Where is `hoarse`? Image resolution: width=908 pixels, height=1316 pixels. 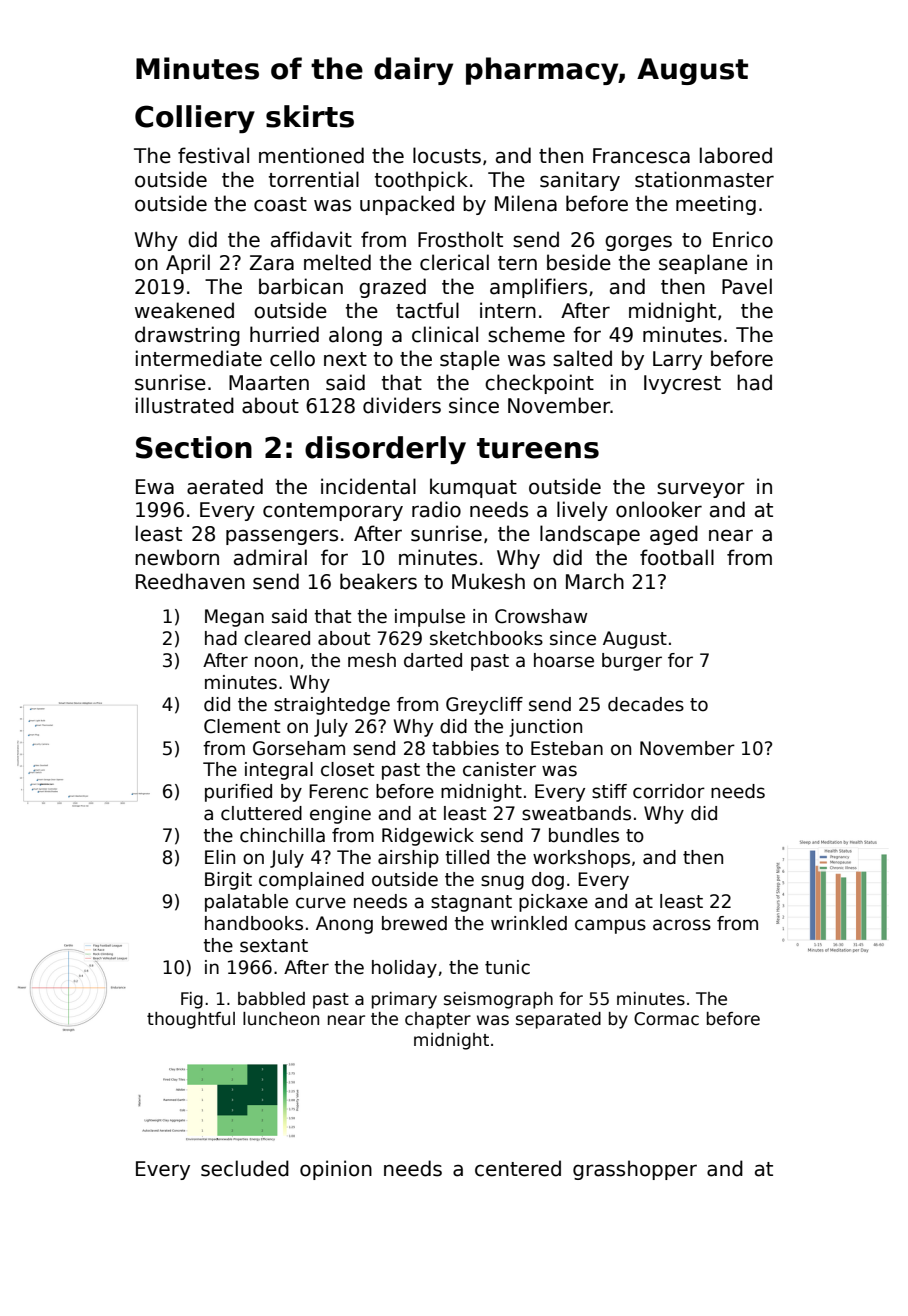 hoarse is located at coordinates (564, 660).
